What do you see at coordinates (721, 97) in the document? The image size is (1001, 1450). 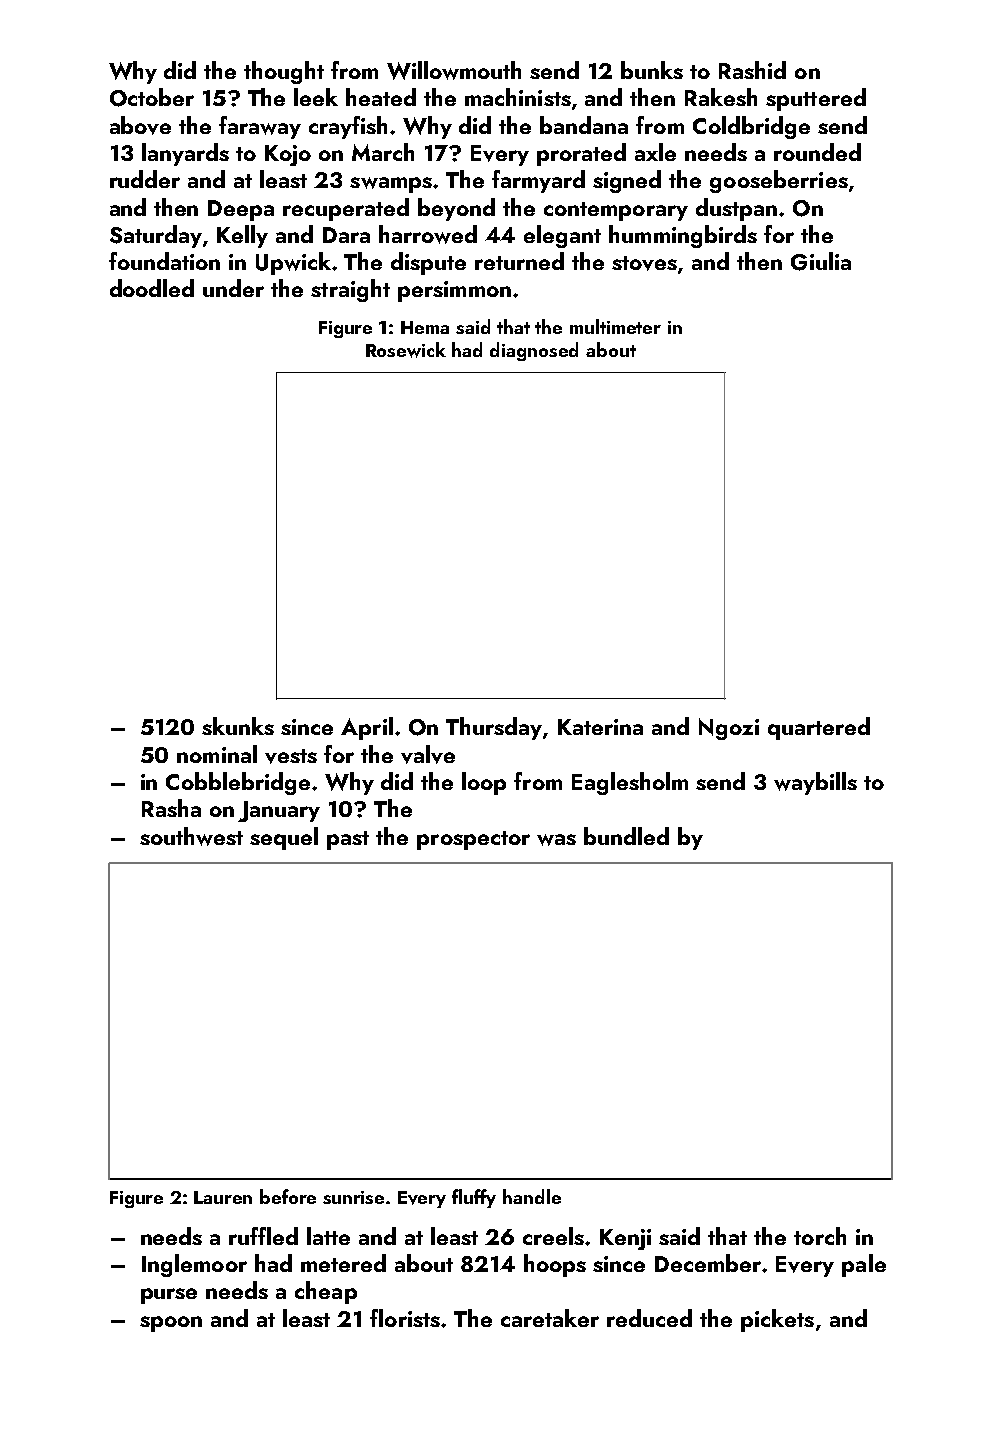 I see `Rakesh` at bounding box center [721, 97].
